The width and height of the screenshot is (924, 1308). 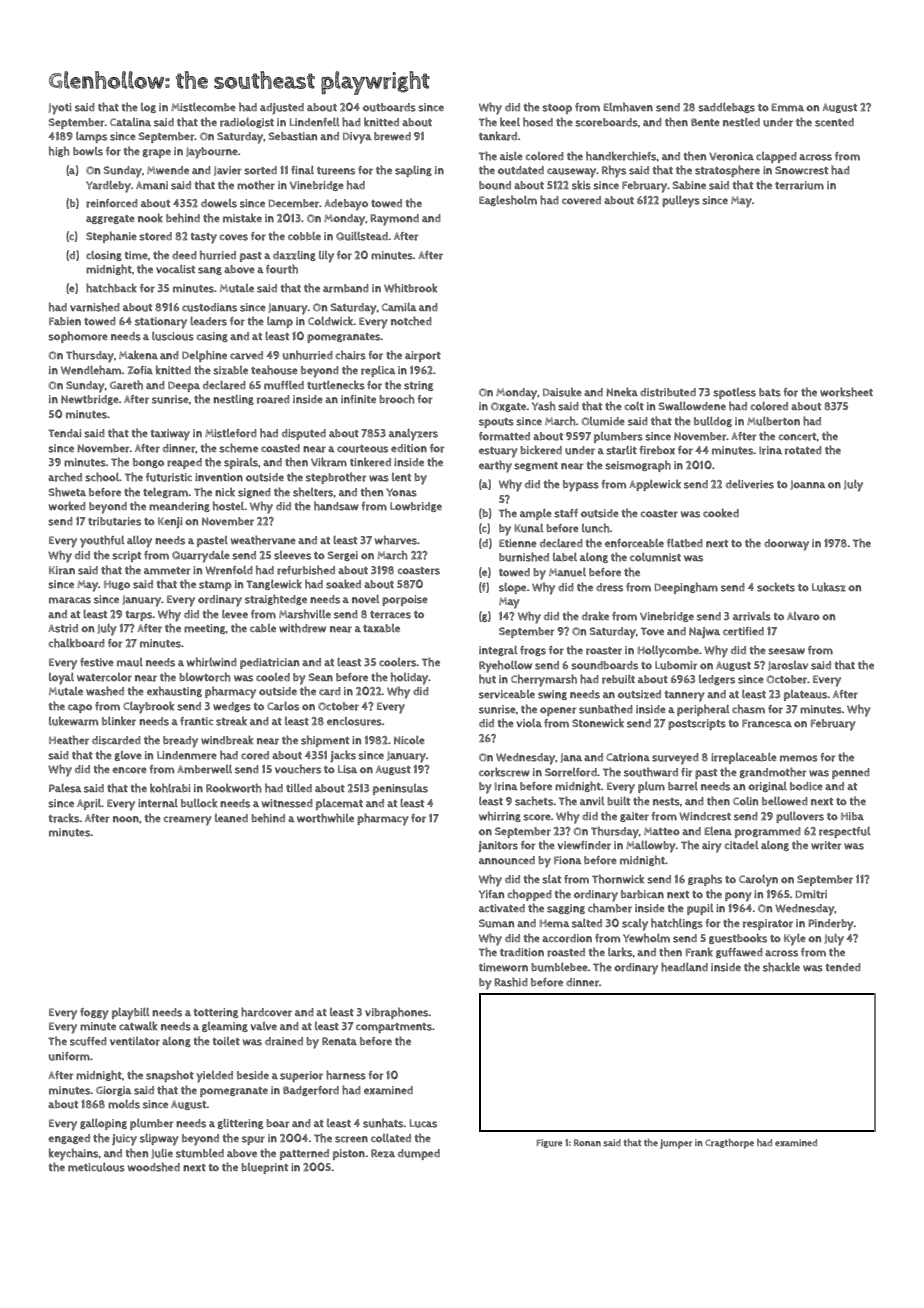 What do you see at coordinates (410, 288) in the screenshot?
I see `Whitbrook` at bounding box center [410, 288].
